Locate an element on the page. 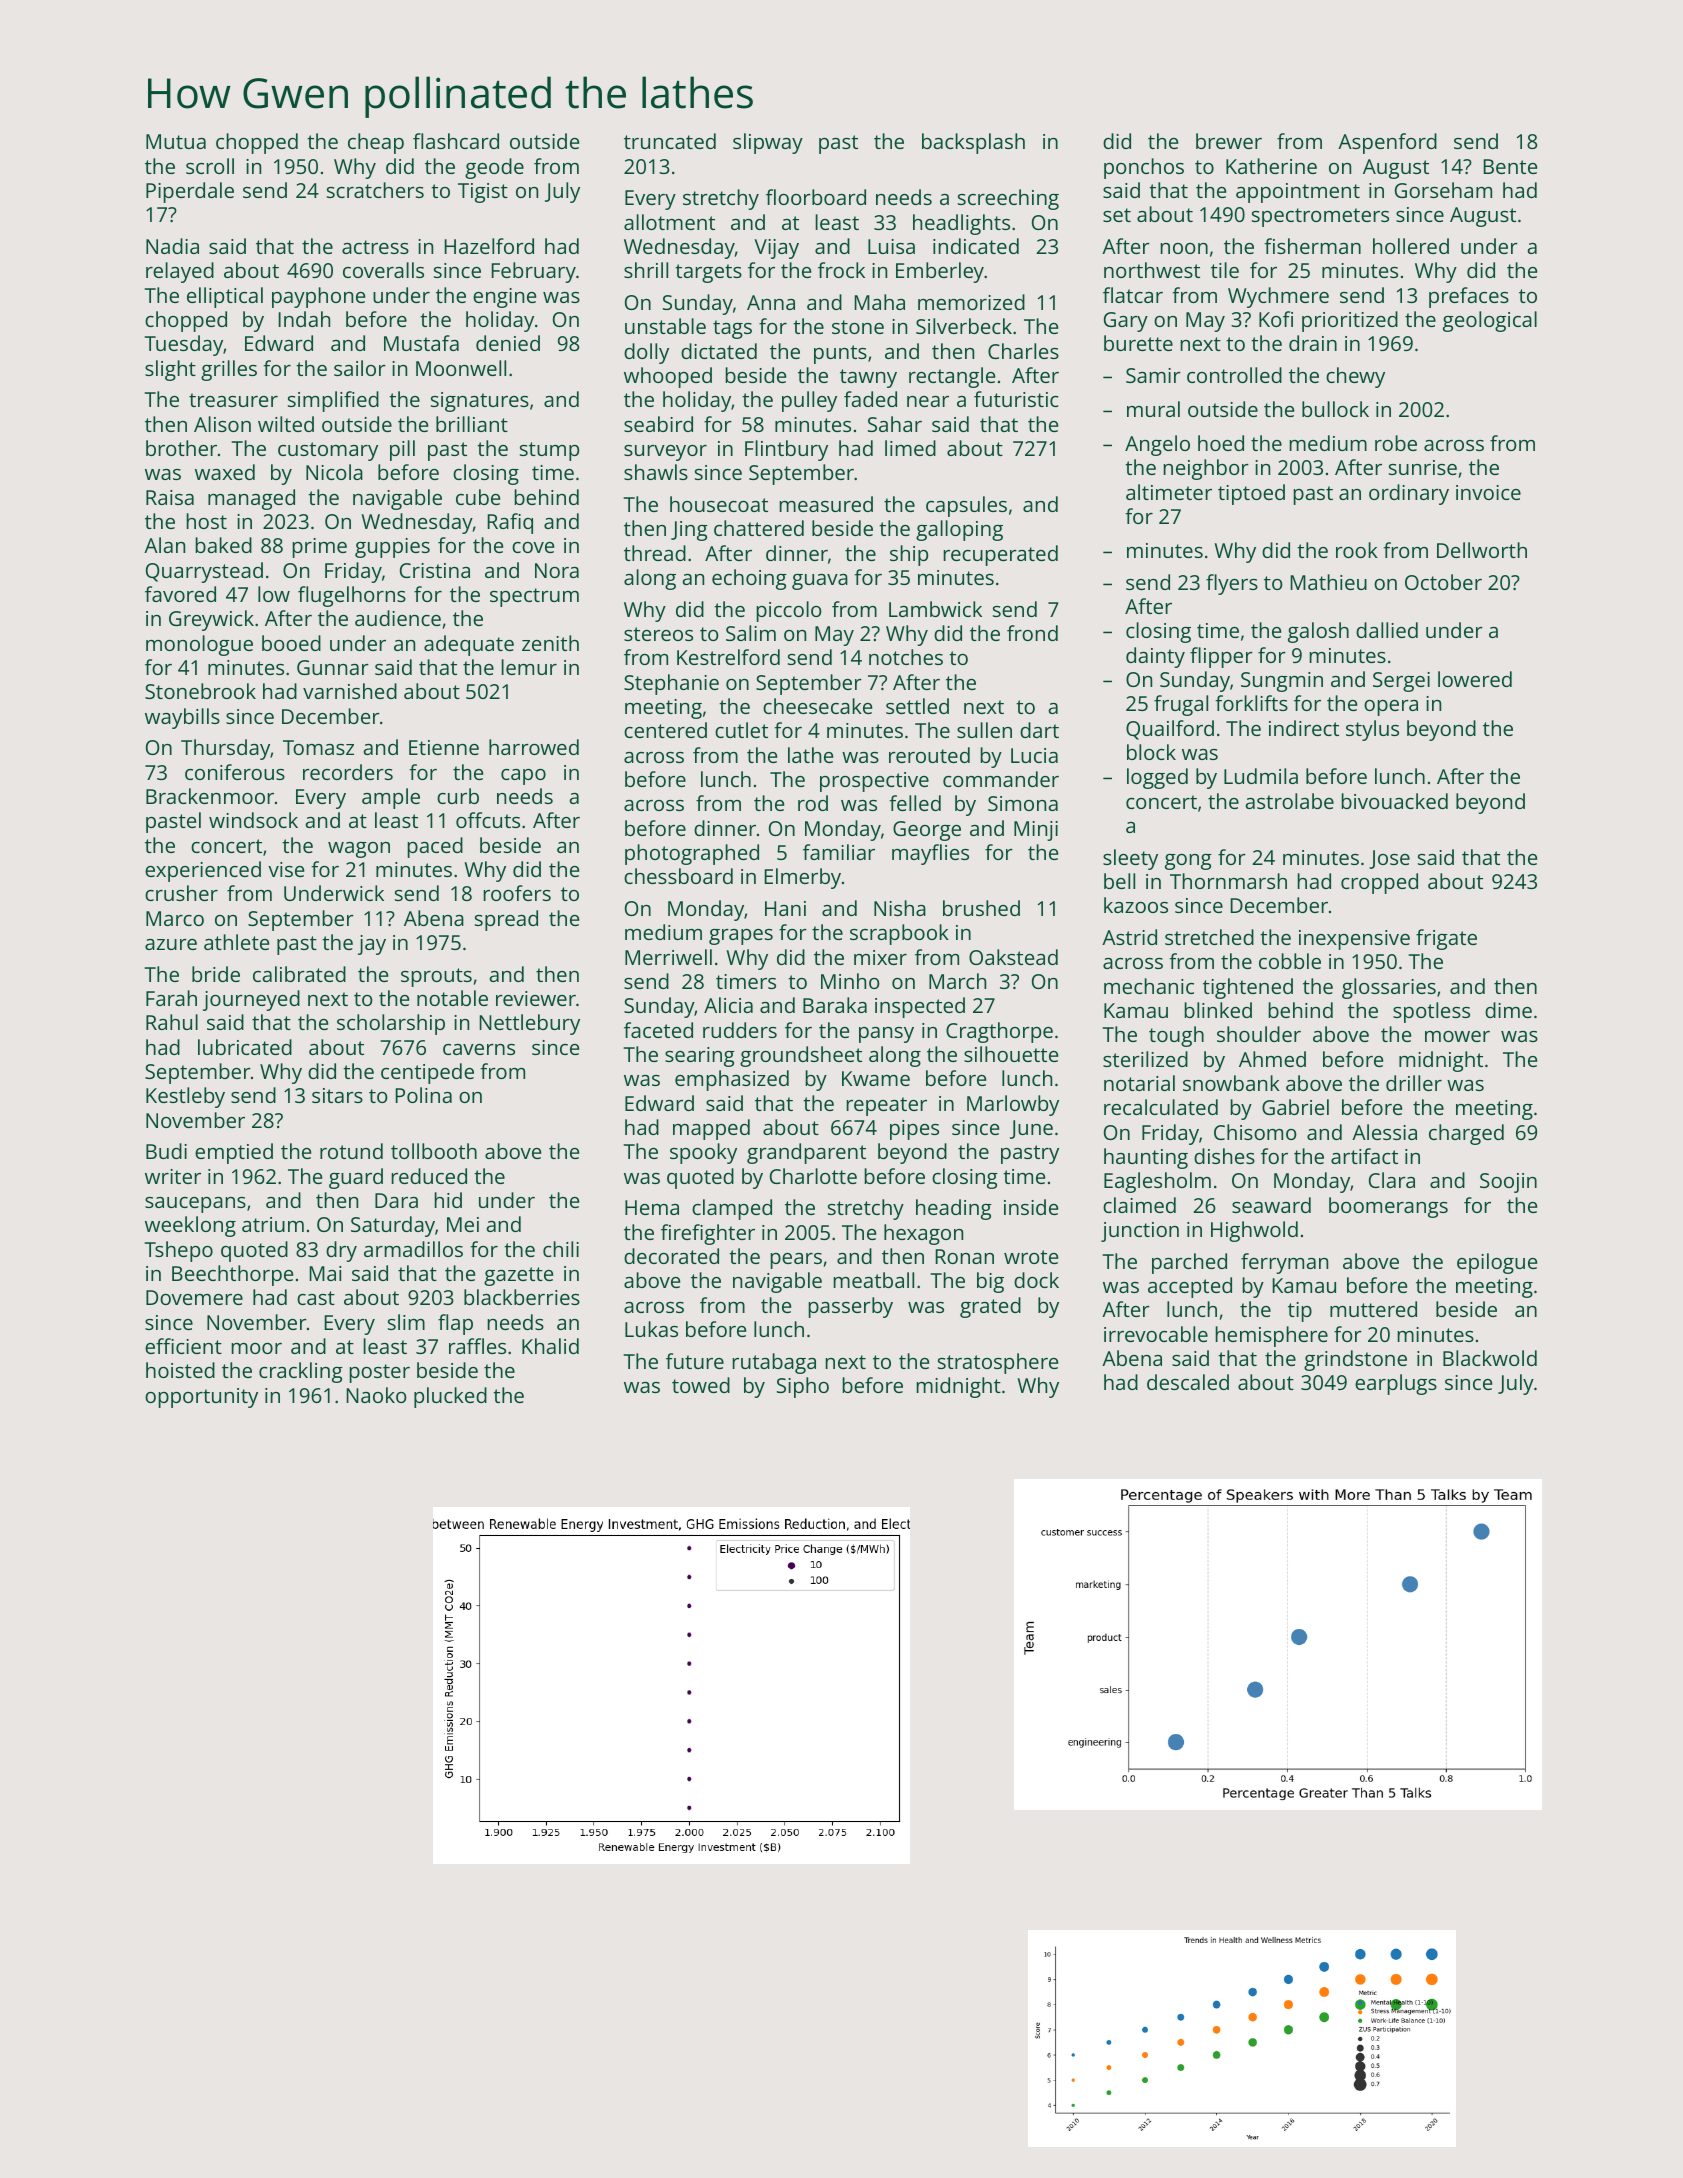 The height and width of the document is (2178, 1683). cheap is located at coordinates (376, 143).
